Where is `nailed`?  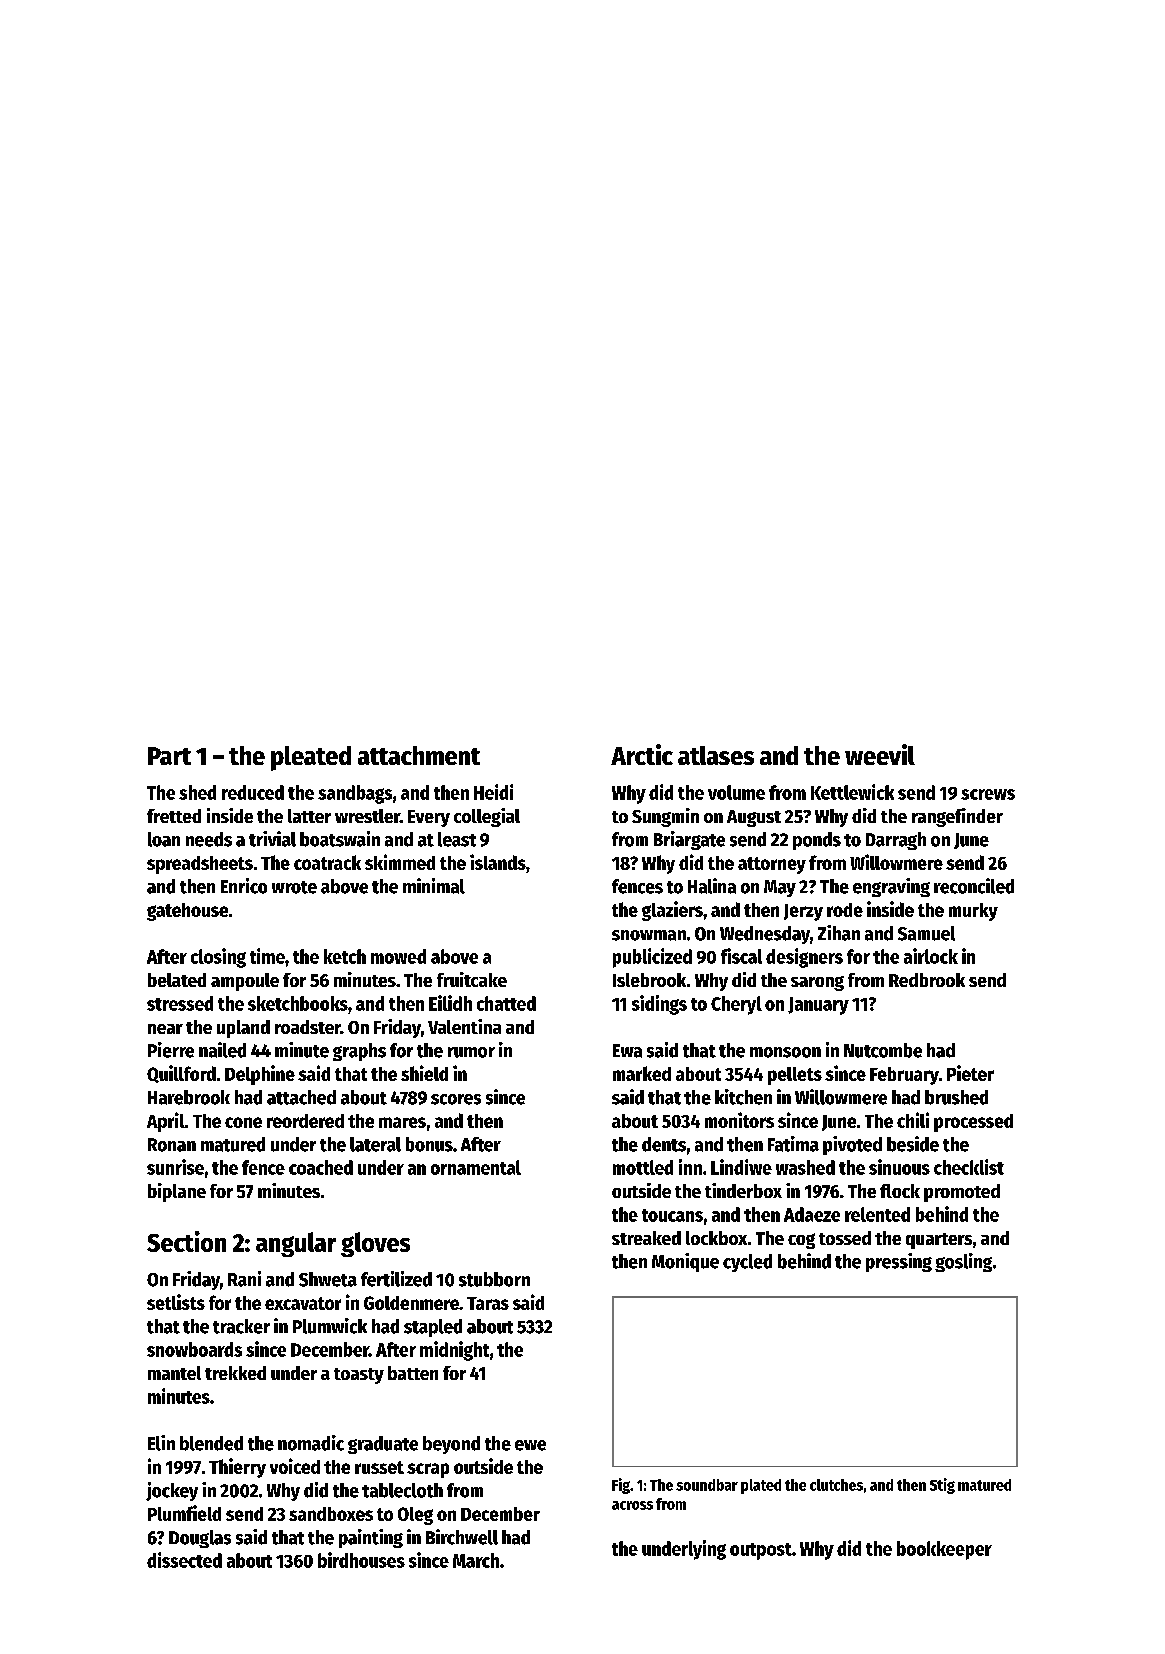
nailed is located at coordinates (222, 1050).
